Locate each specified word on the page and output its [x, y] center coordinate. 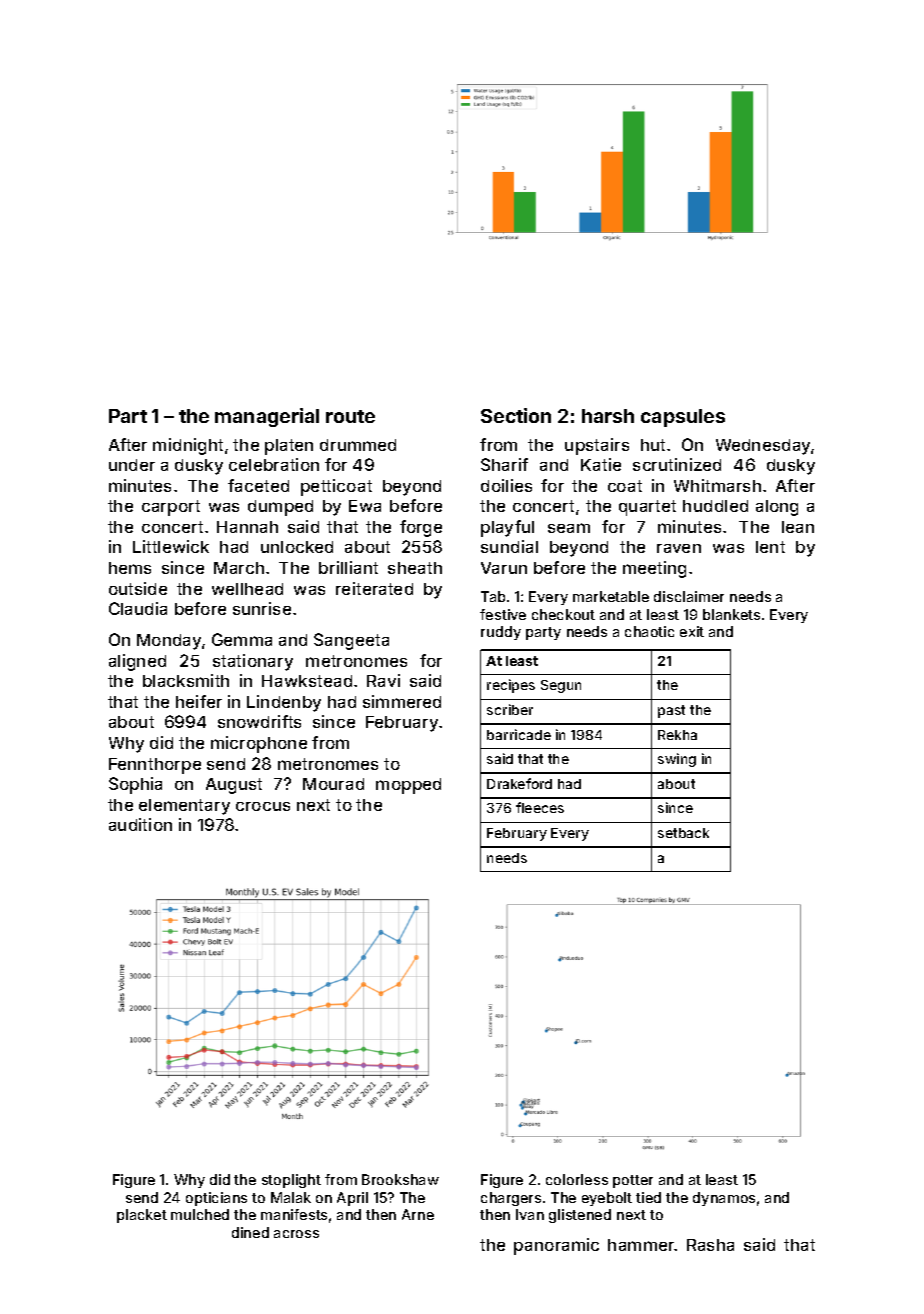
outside [138, 588]
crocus [263, 806]
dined [250, 1232]
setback [683, 833]
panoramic [556, 1246]
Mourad [333, 784]
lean [798, 527]
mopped [408, 786]
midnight [188, 446]
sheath [415, 568]
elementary [184, 807]
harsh [608, 416]
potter [633, 1181]
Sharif [504, 464]
